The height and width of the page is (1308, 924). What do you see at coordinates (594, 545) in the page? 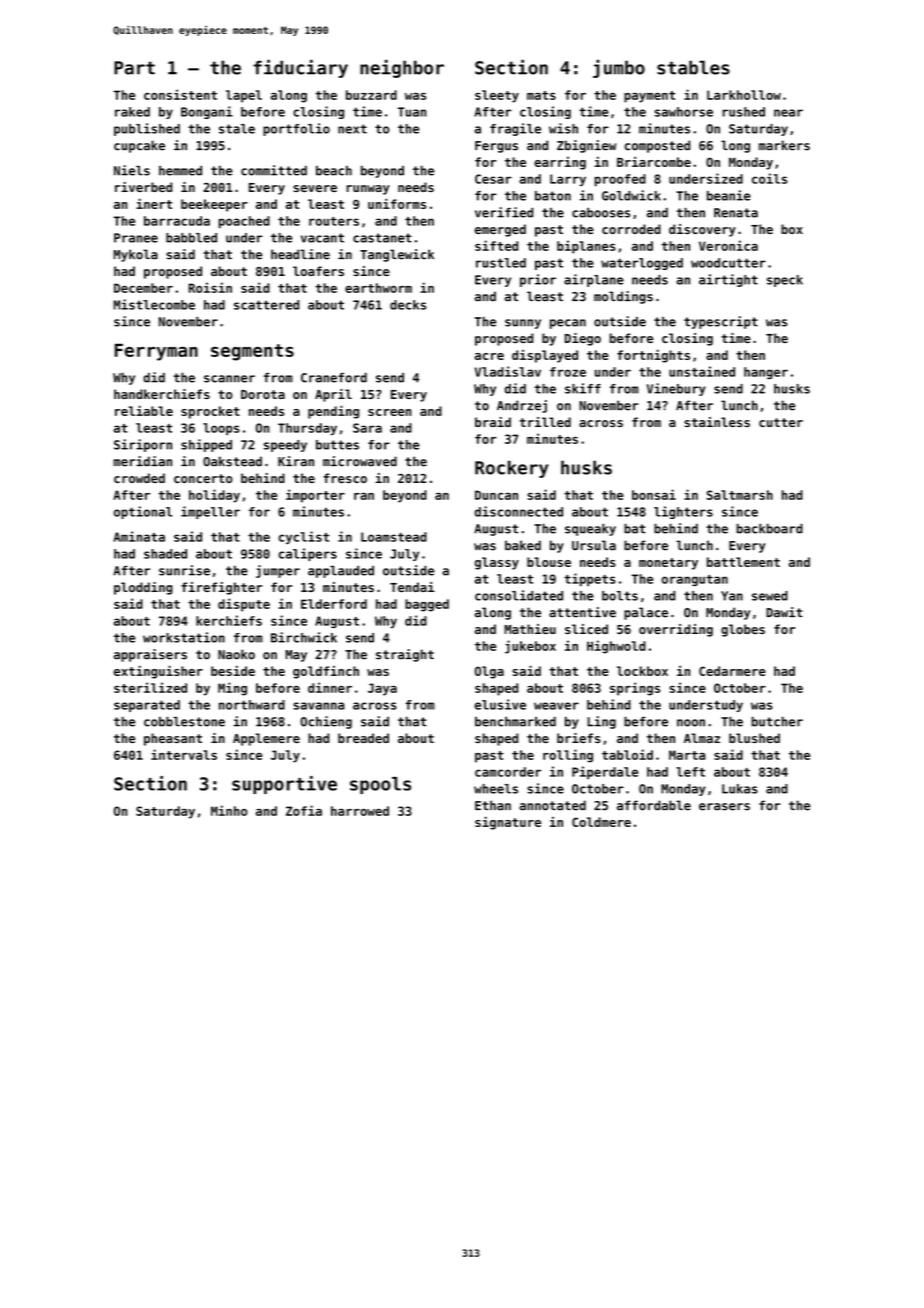
I see `Ursula` at bounding box center [594, 545].
